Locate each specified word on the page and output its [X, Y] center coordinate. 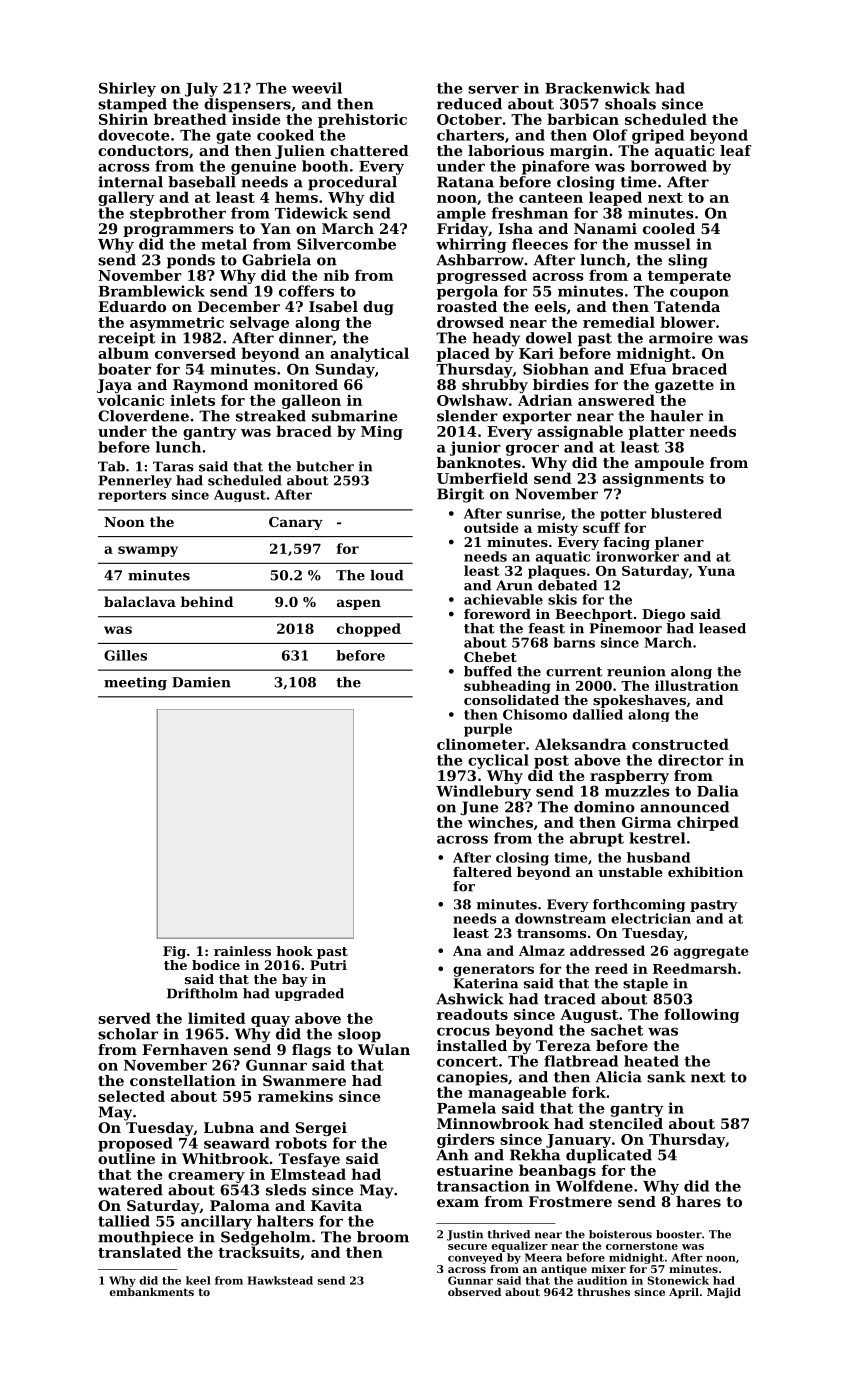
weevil [317, 88]
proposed [135, 1144]
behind [207, 601]
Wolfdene [594, 1186]
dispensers [247, 105]
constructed [680, 744]
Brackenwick [597, 88]
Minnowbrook [493, 1123]
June [479, 808]
